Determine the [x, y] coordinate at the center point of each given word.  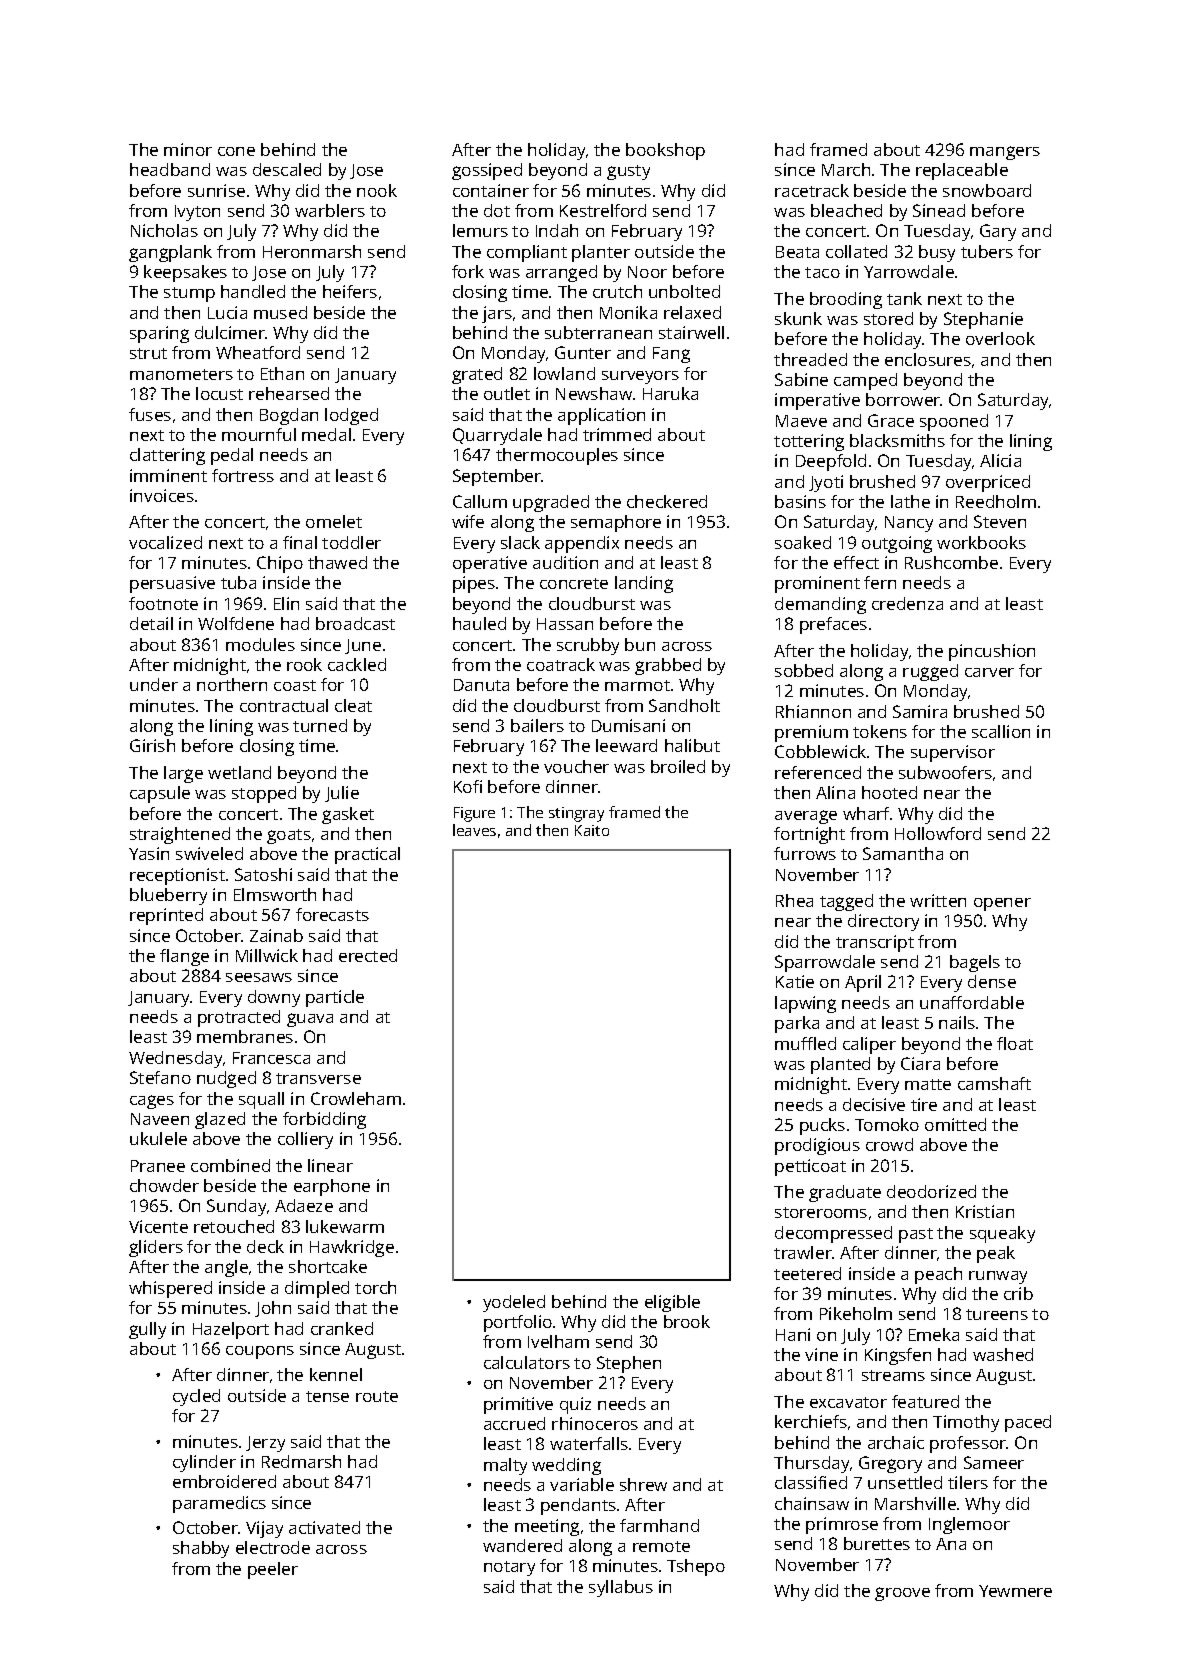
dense [992, 981]
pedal [232, 456]
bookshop [665, 151]
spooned [954, 422]
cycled [196, 1397]
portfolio [518, 1323]
